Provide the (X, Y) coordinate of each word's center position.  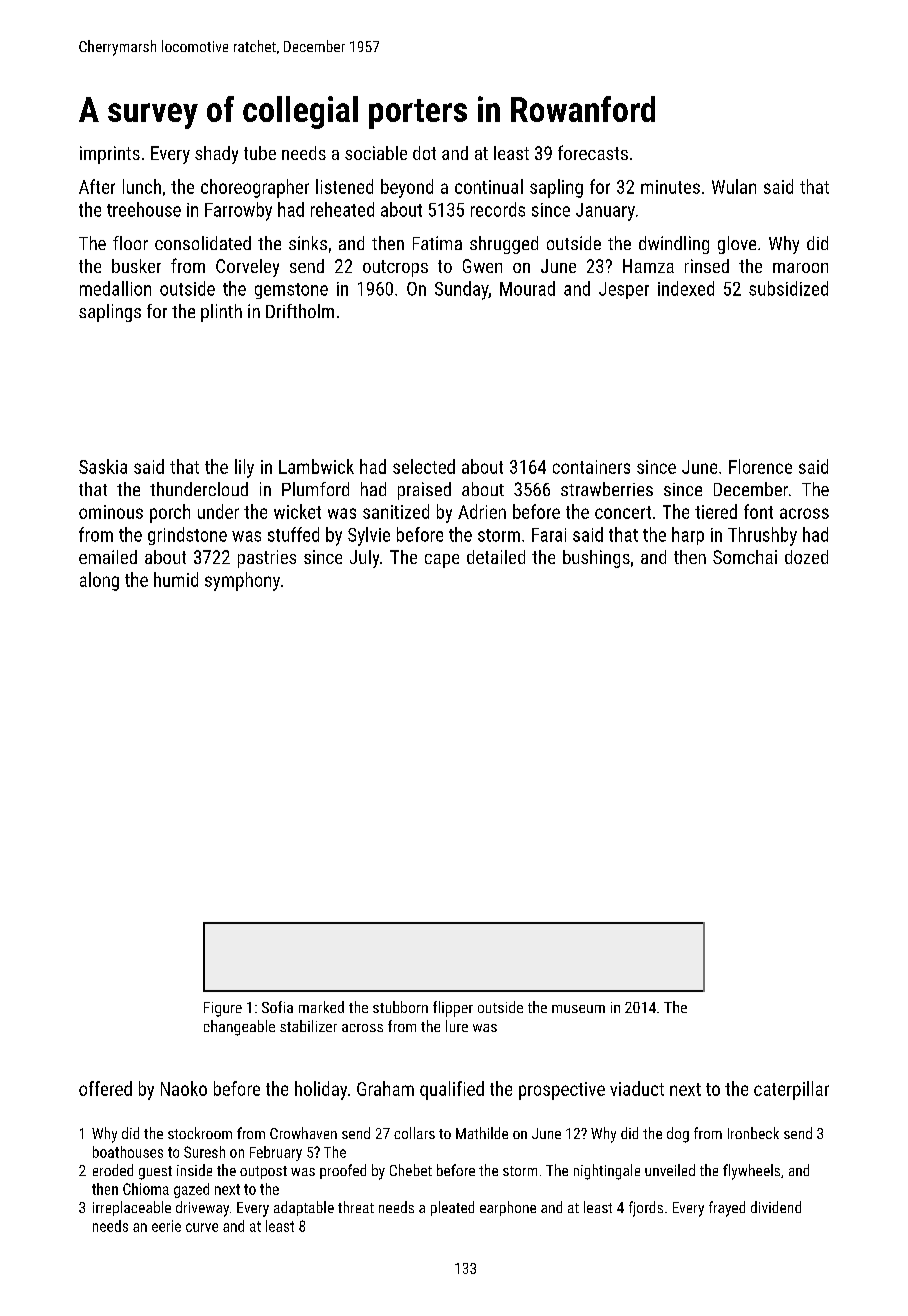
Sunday (461, 290)
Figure (223, 1009)
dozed (806, 557)
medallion (115, 288)
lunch (142, 186)
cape (442, 561)
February (276, 1153)
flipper (453, 1009)
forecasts (593, 152)
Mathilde (482, 1133)
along (99, 581)
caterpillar (791, 1090)
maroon (800, 268)
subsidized (788, 288)
